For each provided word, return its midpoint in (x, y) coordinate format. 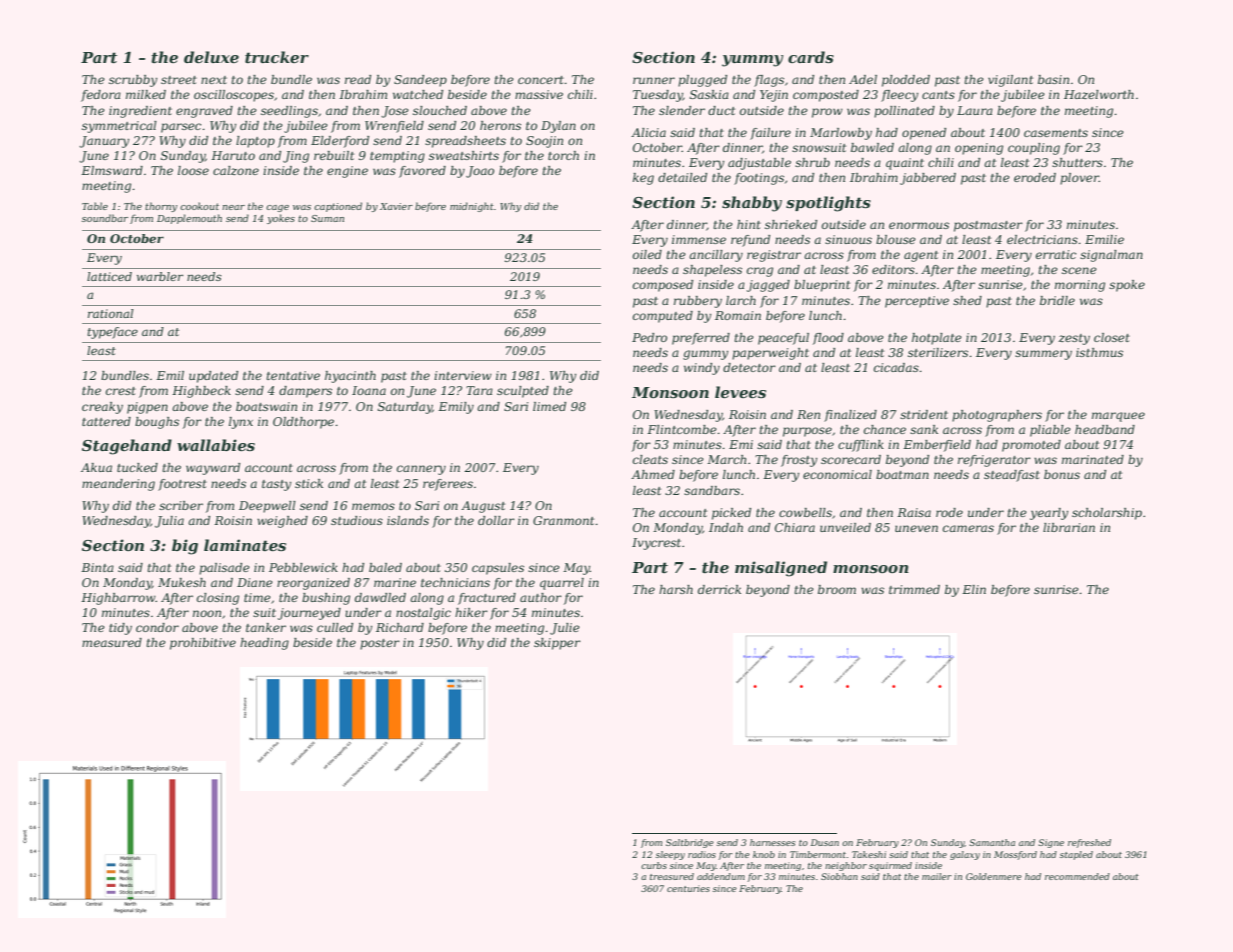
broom (837, 589)
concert (541, 80)
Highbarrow (118, 599)
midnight (472, 207)
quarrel (562, 584)
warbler (160, 276)
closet (1112, 337)
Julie (565, 629)
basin (1053, 79)
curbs (654, 865)
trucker (277, 57)
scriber (181, 505)
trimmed (914, 589)
